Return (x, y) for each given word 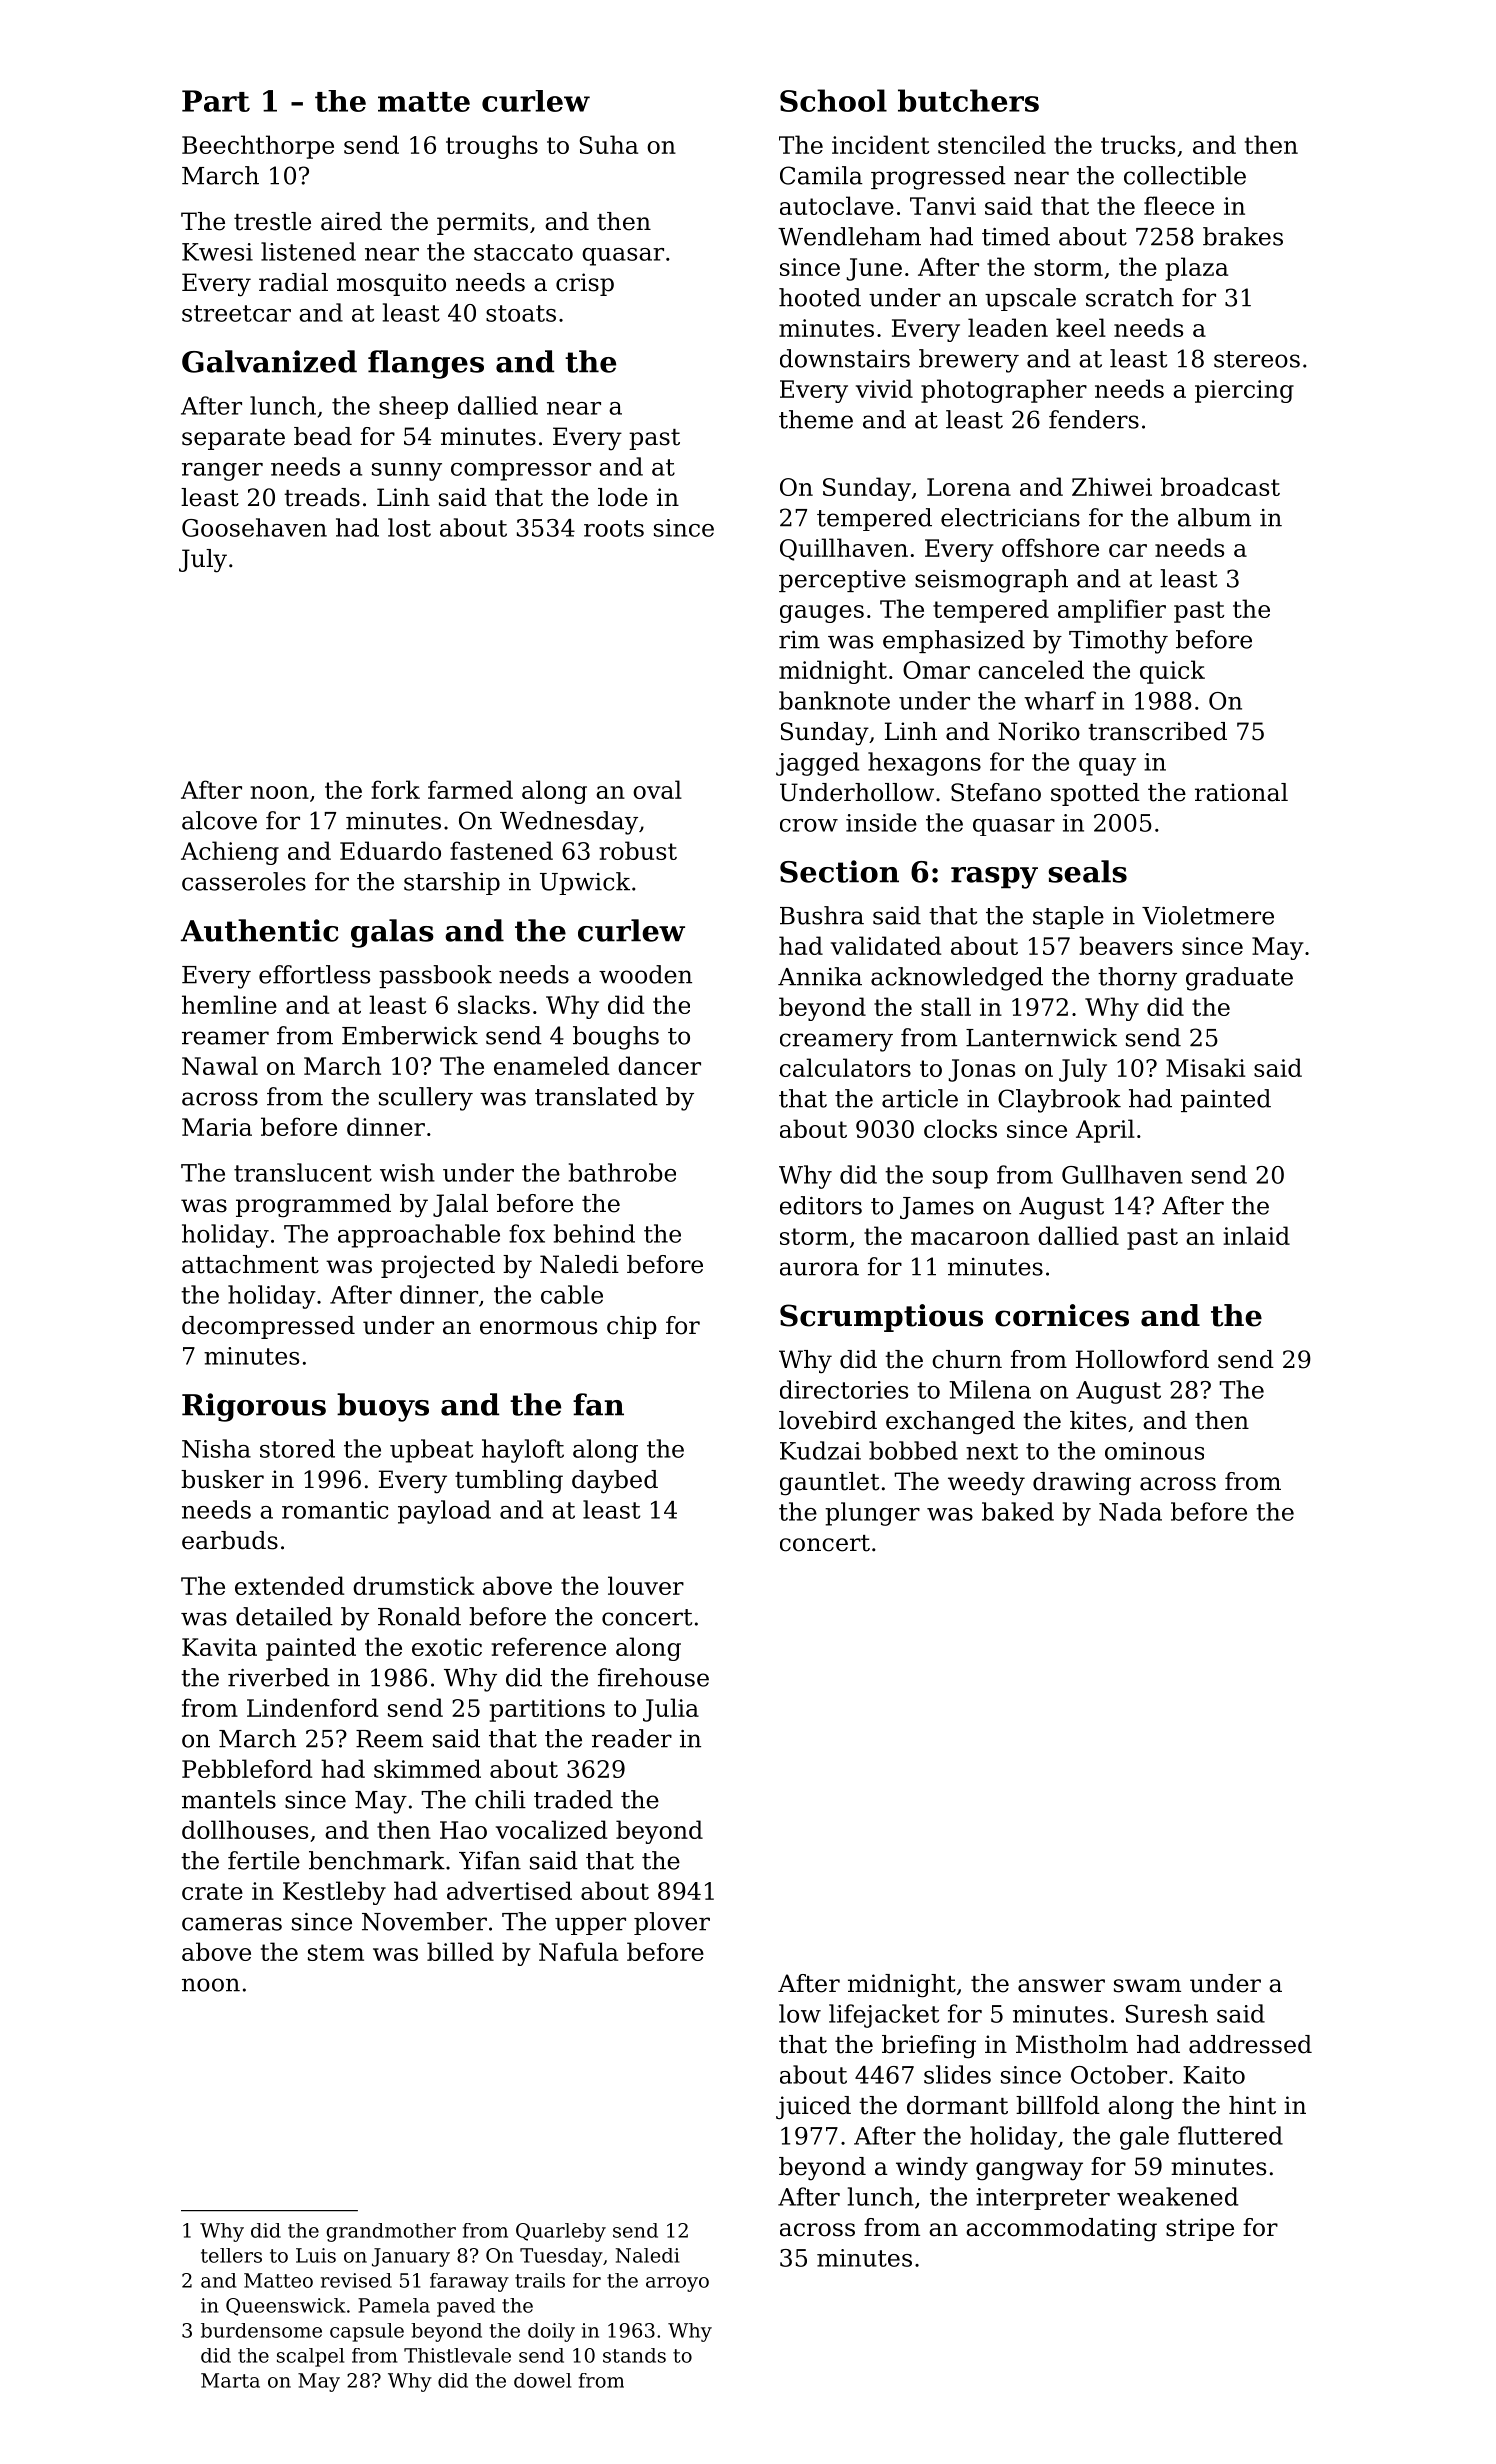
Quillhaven (844, 549)
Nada (1130, 1511)
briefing (929, 2047)
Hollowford (1142, 1359)
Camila (821, 175)
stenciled (992, 144)
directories (844, 1389)
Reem (389, 1739)
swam (1147, 1986)
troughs (492, 147)
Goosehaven (254, 527)
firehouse (653, 1677)
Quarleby (561, 2232)
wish (407, 1172)
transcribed (1157, 731)
